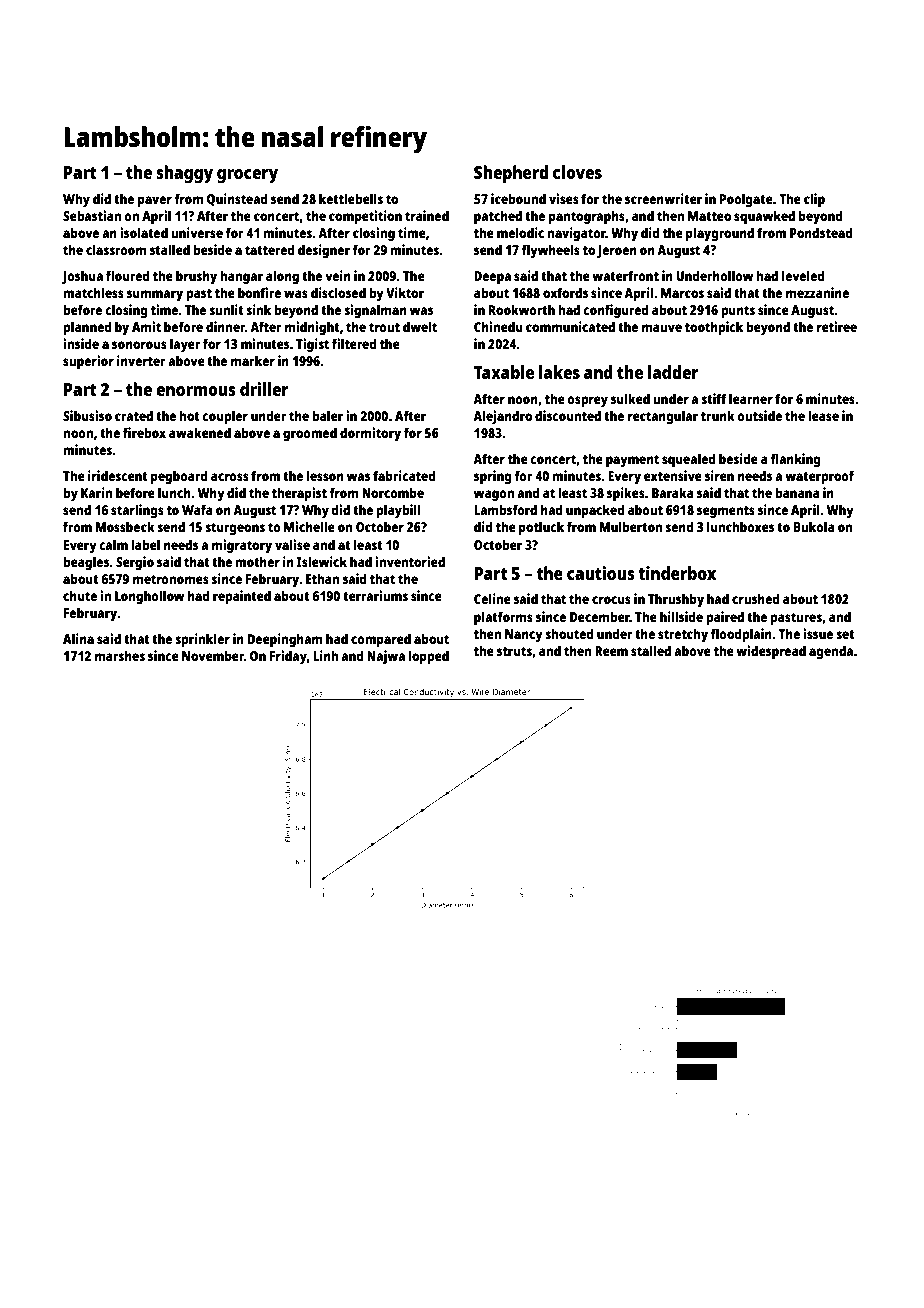  What do you see at coordinates (189, 415) in the screenshot?
I see `hot` at bounding box center [189, 415].
